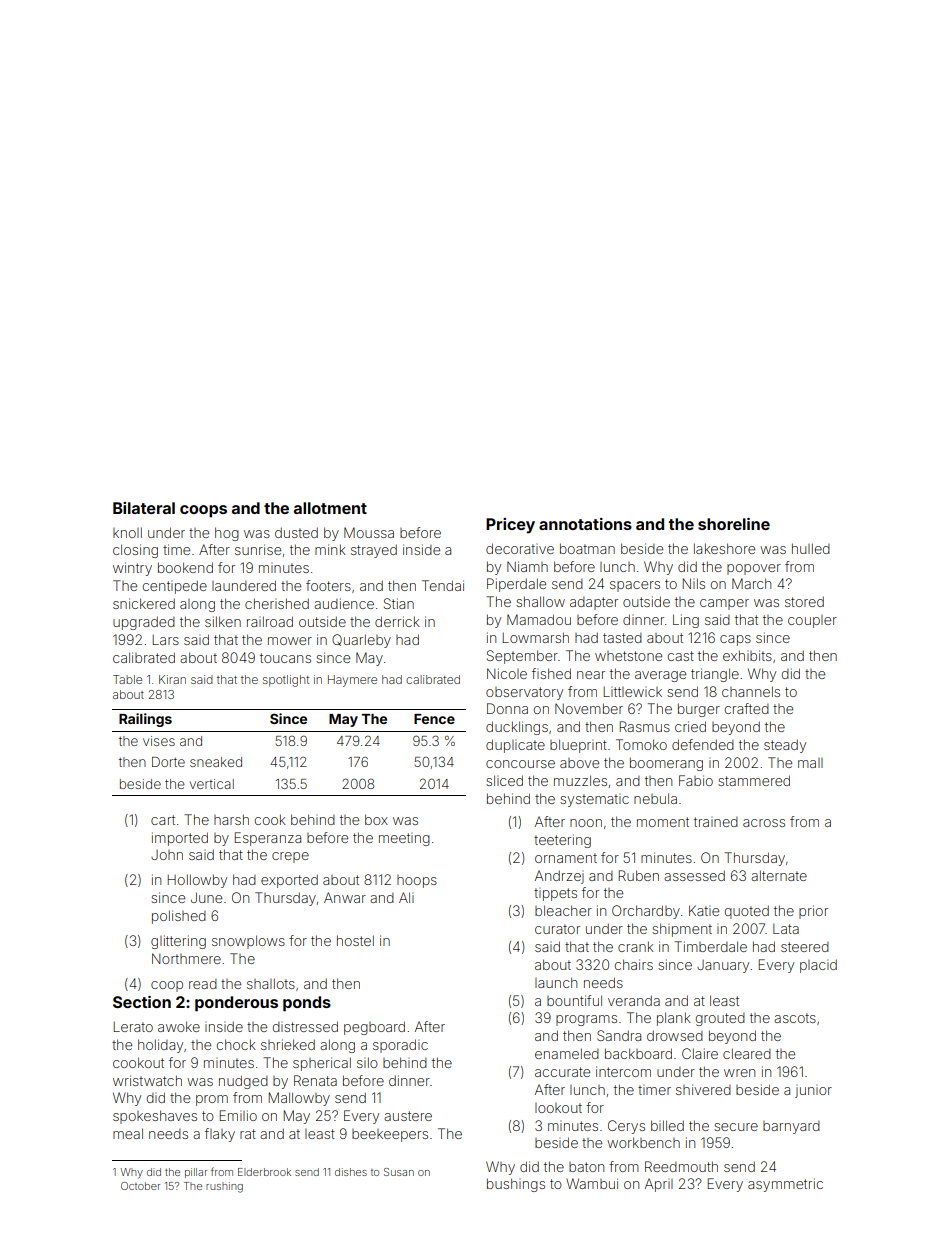  Describe the element at coordinates (704, 910) in the page. I see `Katie` at that location.
